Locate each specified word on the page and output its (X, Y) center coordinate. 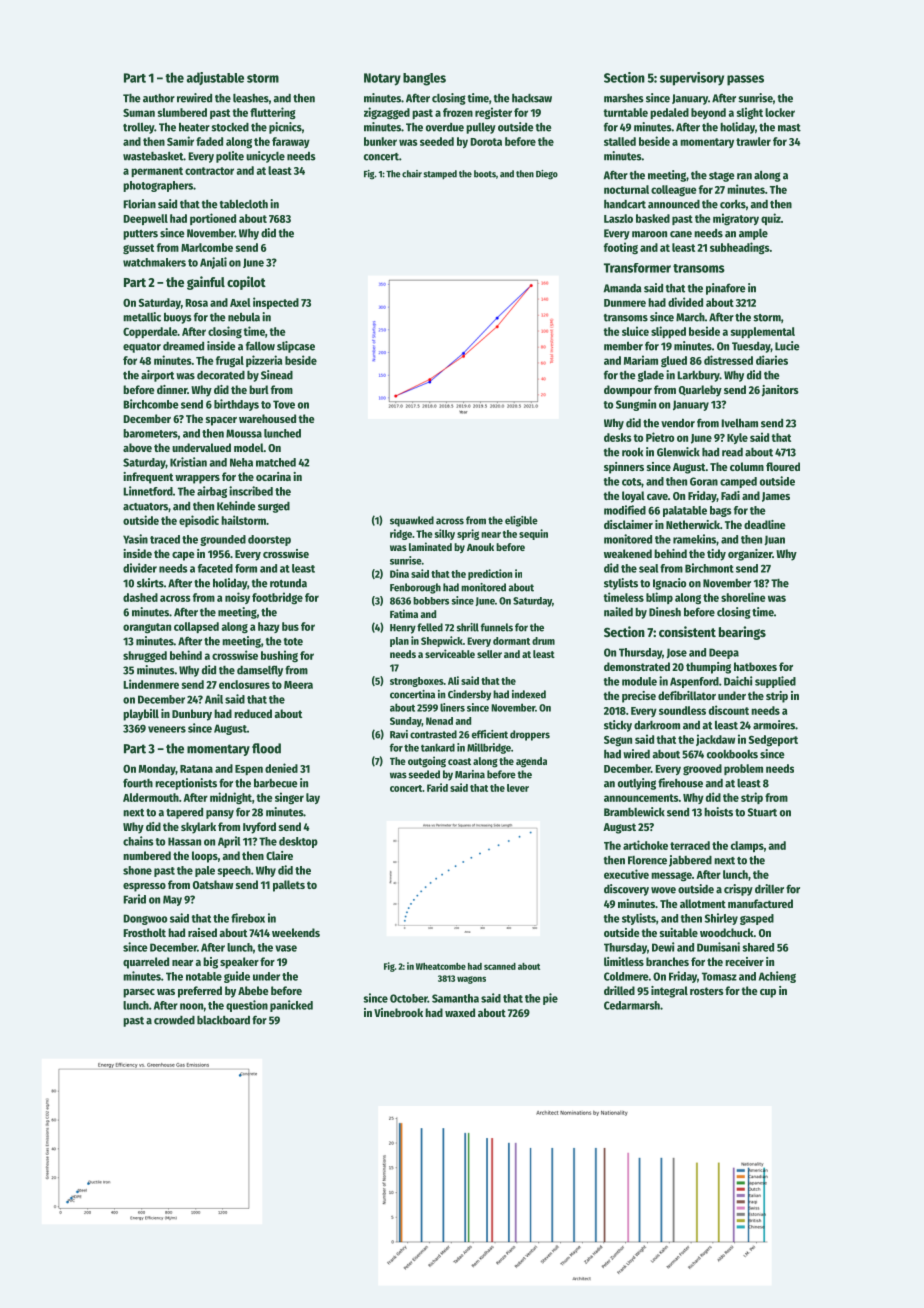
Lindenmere (151, 684)
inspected (276, 303)
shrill (467, 627)
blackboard (223, 1020)
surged (274, 507)
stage (721, 177)
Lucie (787, 346)
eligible (521, 521)
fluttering (273, 113)
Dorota (486, 142)
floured (783, 466)
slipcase (296, 347)
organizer (750, 555)
